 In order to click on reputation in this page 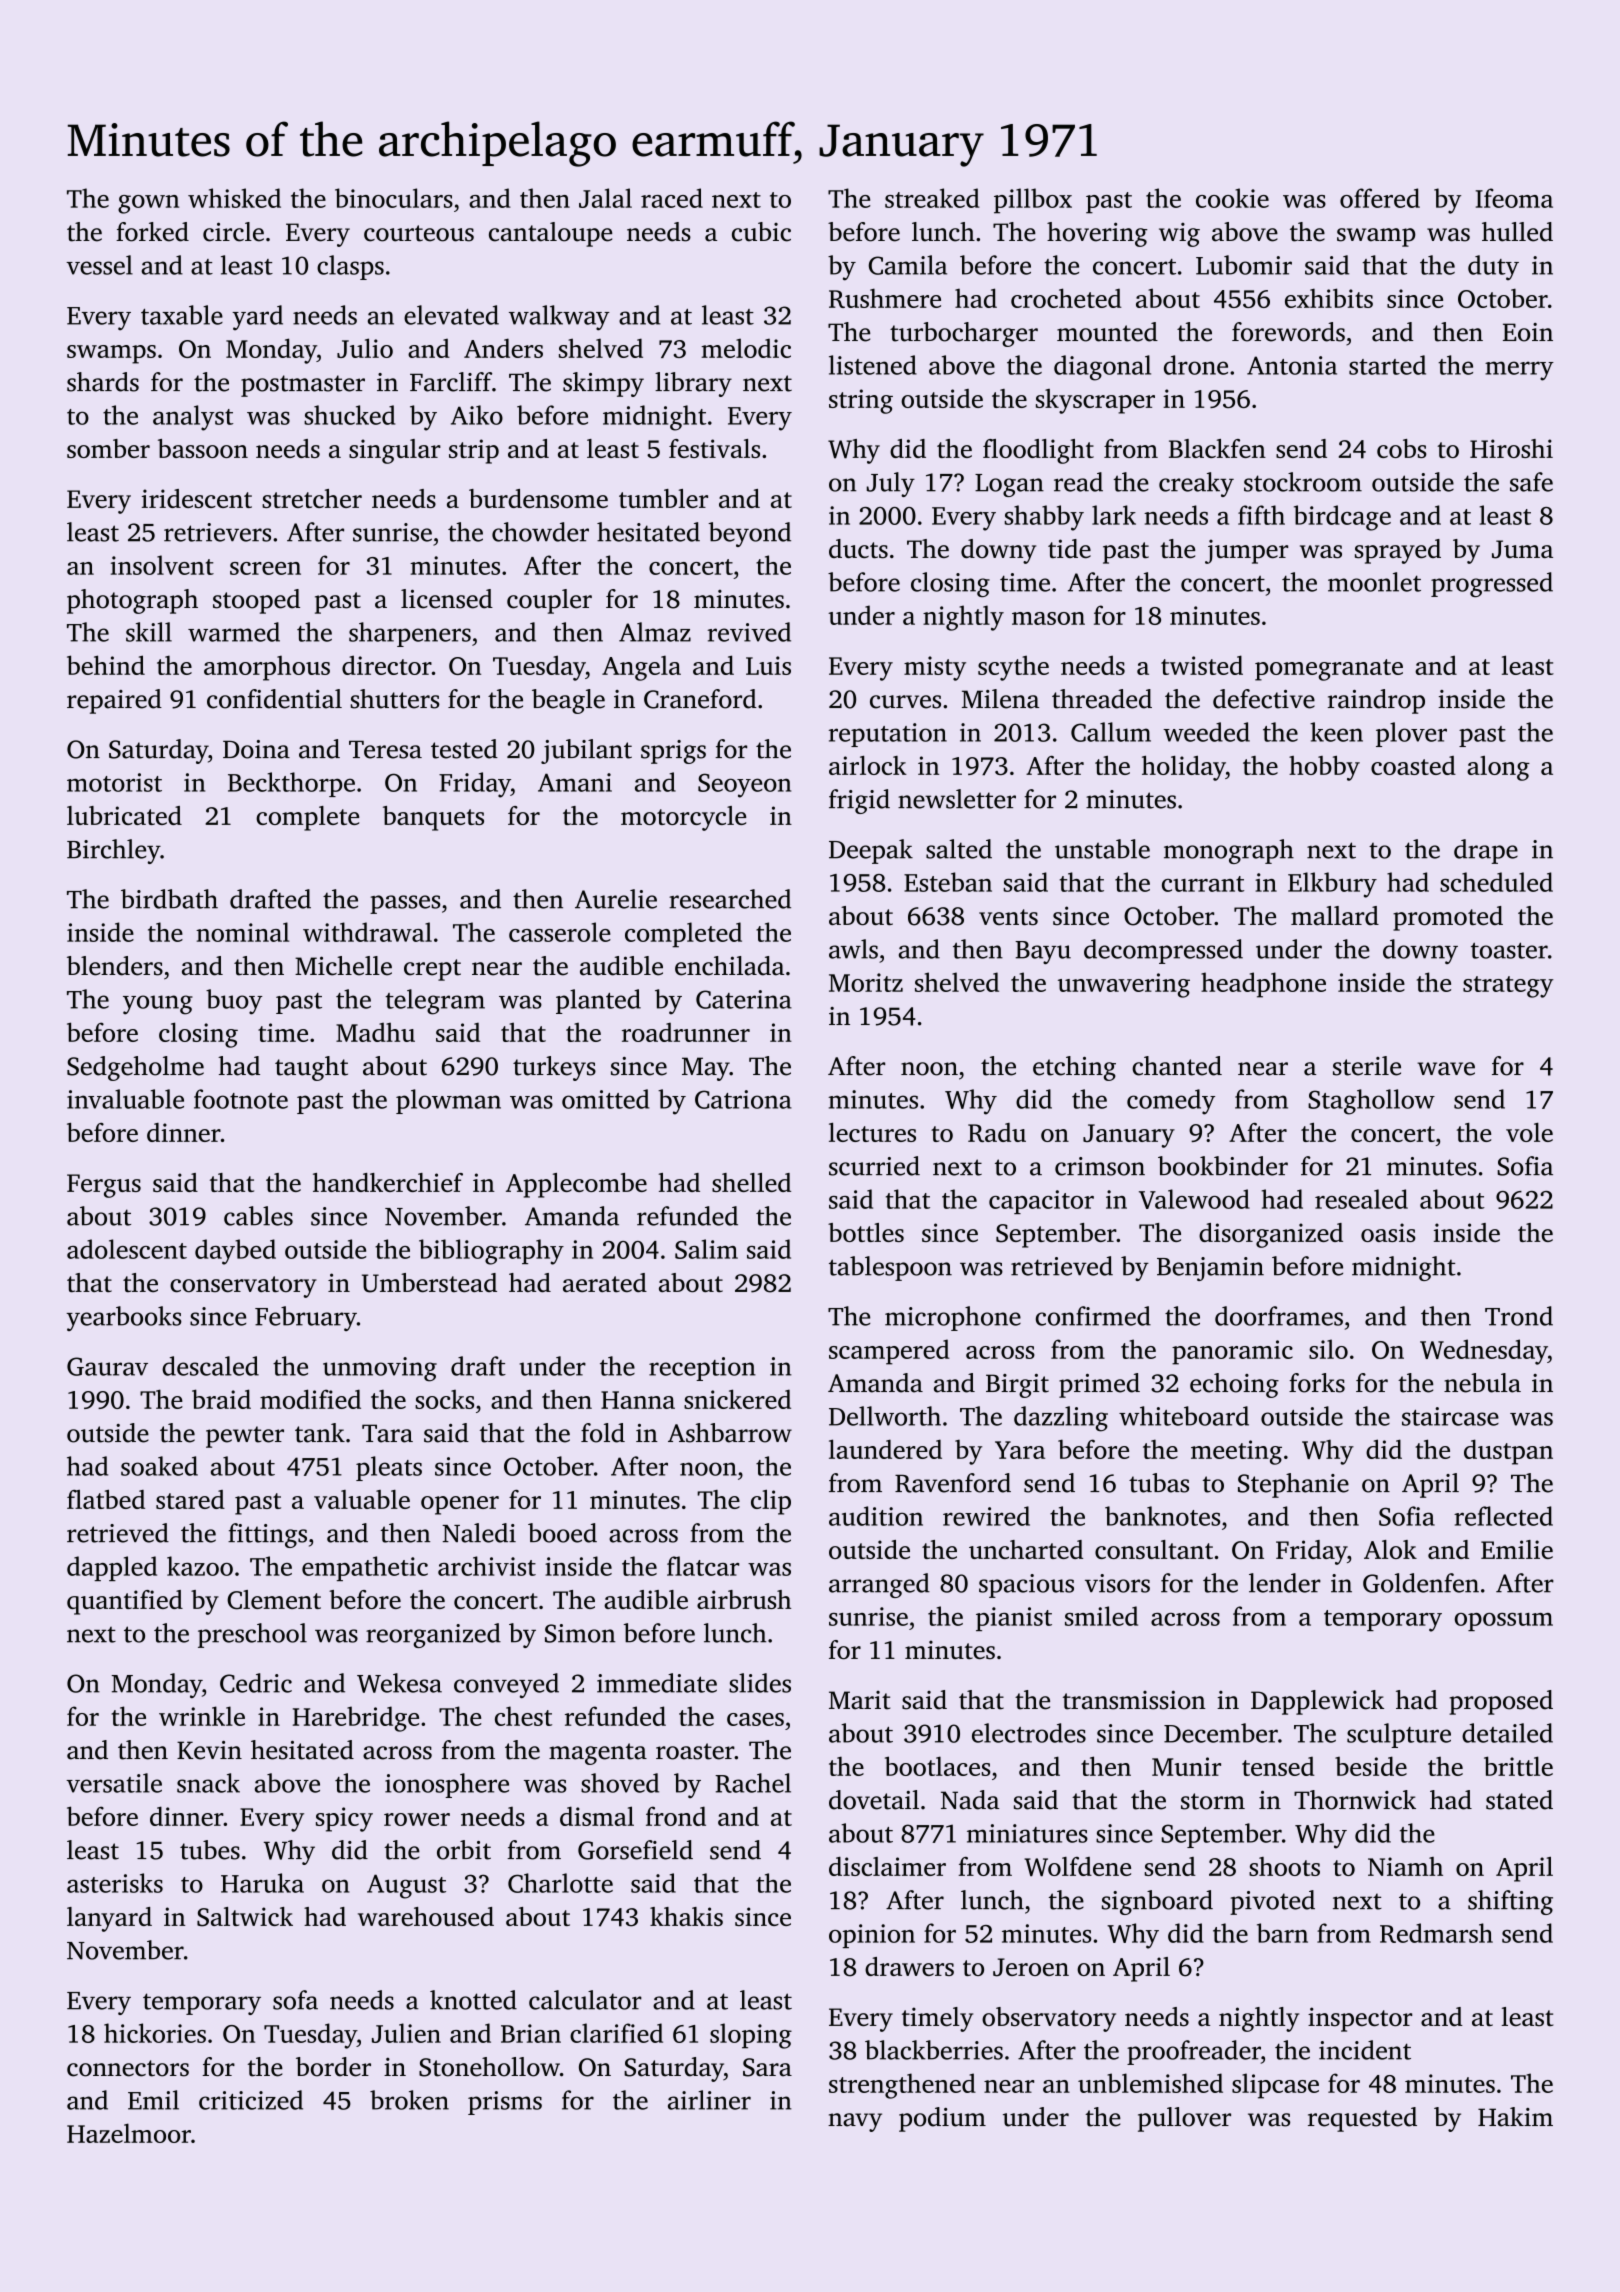, I will do `click(888, 735)`.
